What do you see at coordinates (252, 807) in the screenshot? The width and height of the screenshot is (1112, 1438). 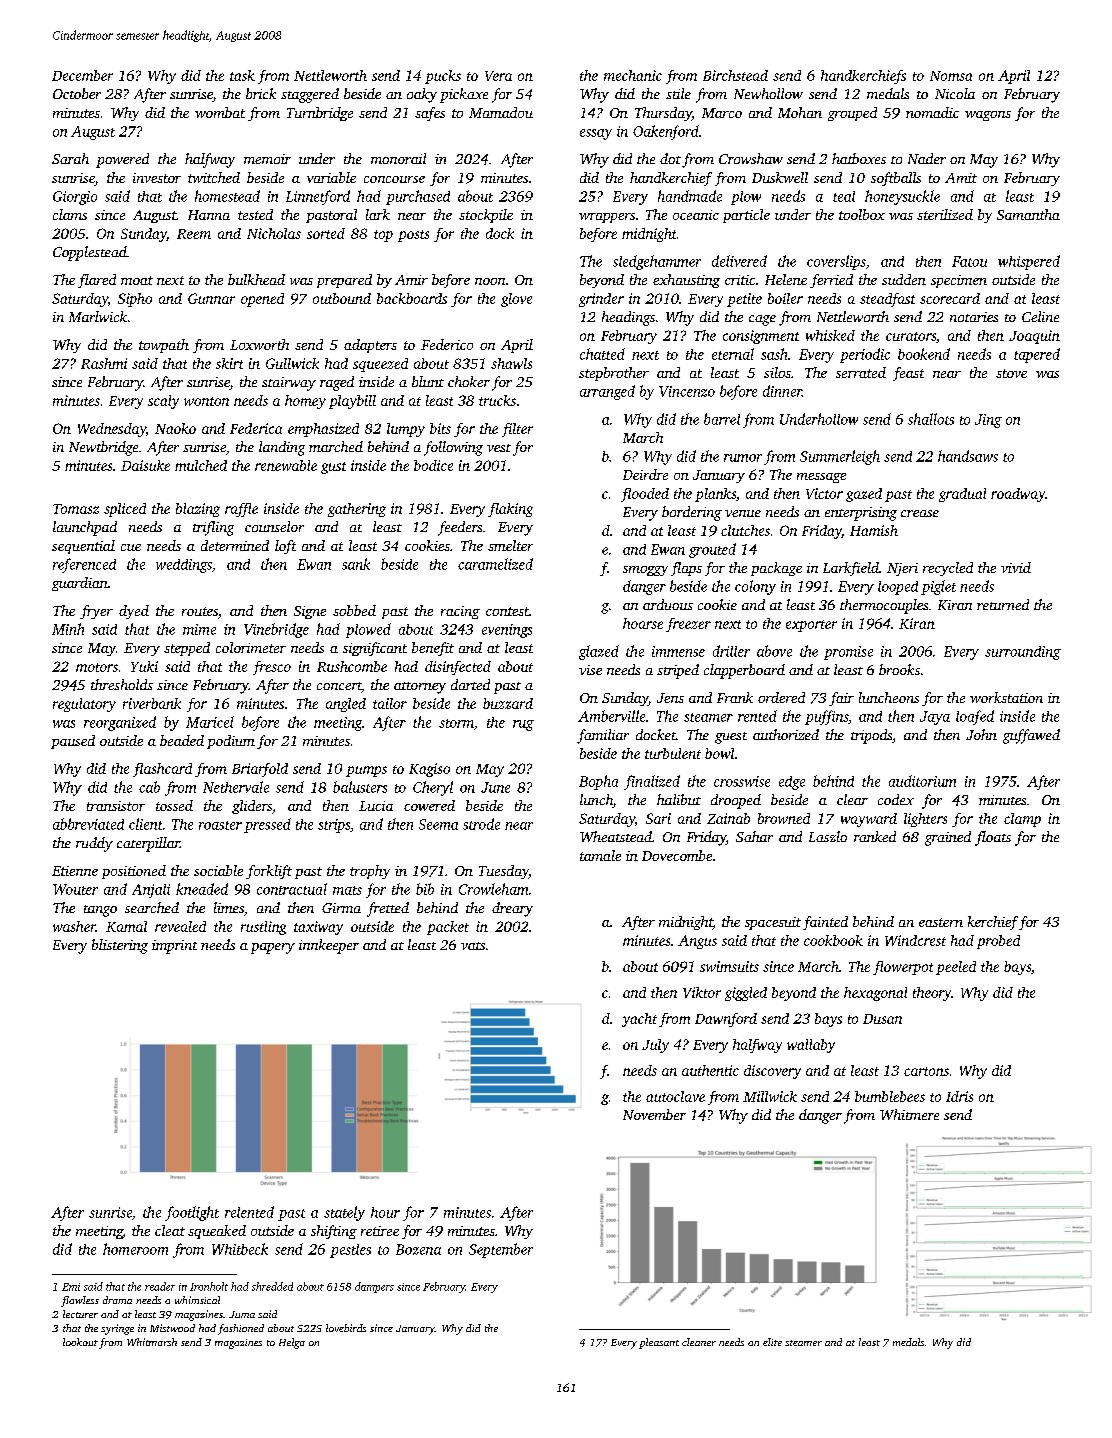 I see `gliders` at bounding box center [252, 807].
